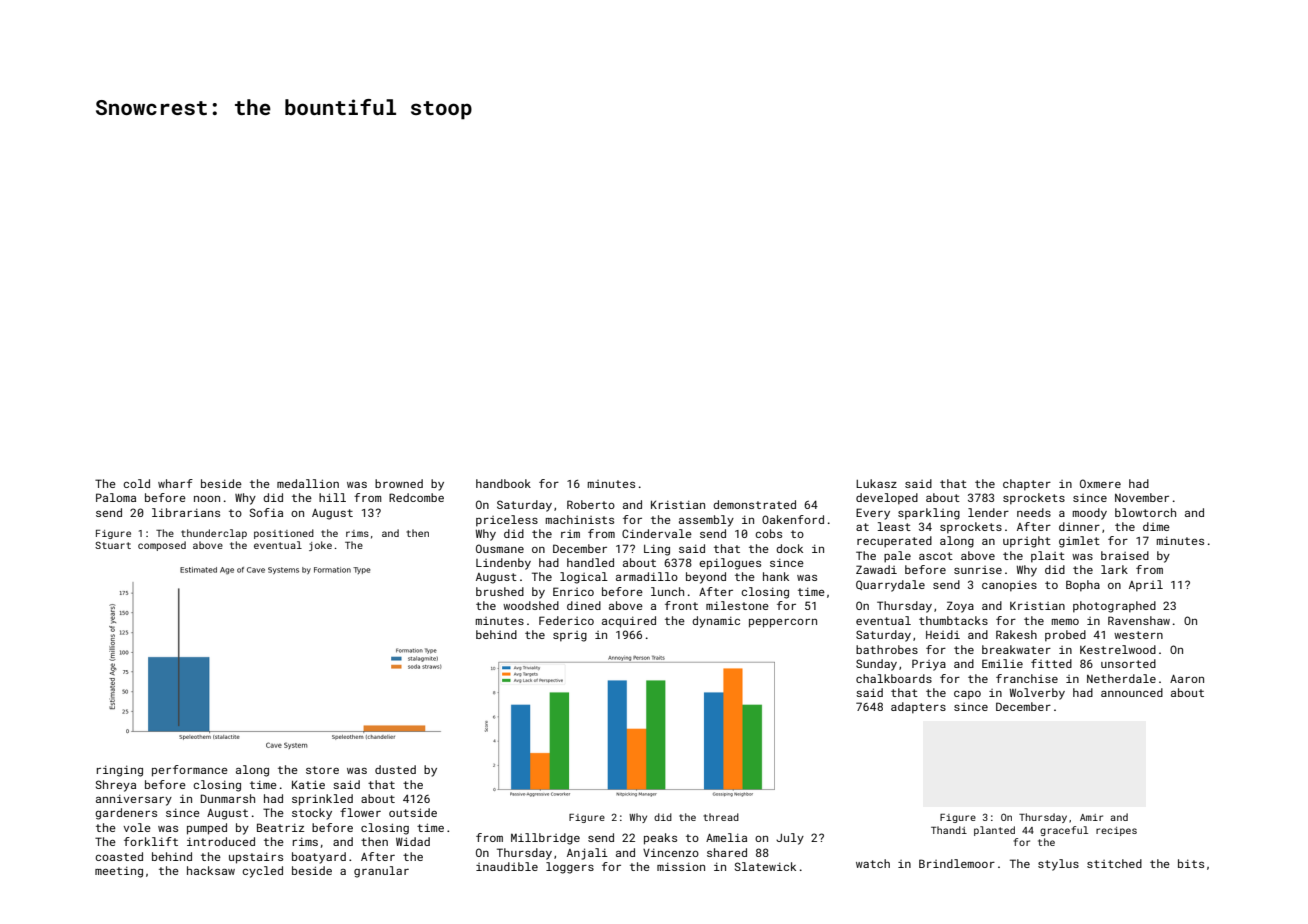 Image resolution: width=1308 pixels, height=924 pixels. Describe the element at coordinates (1027, 542) in the page. I see `upright` at that location.
